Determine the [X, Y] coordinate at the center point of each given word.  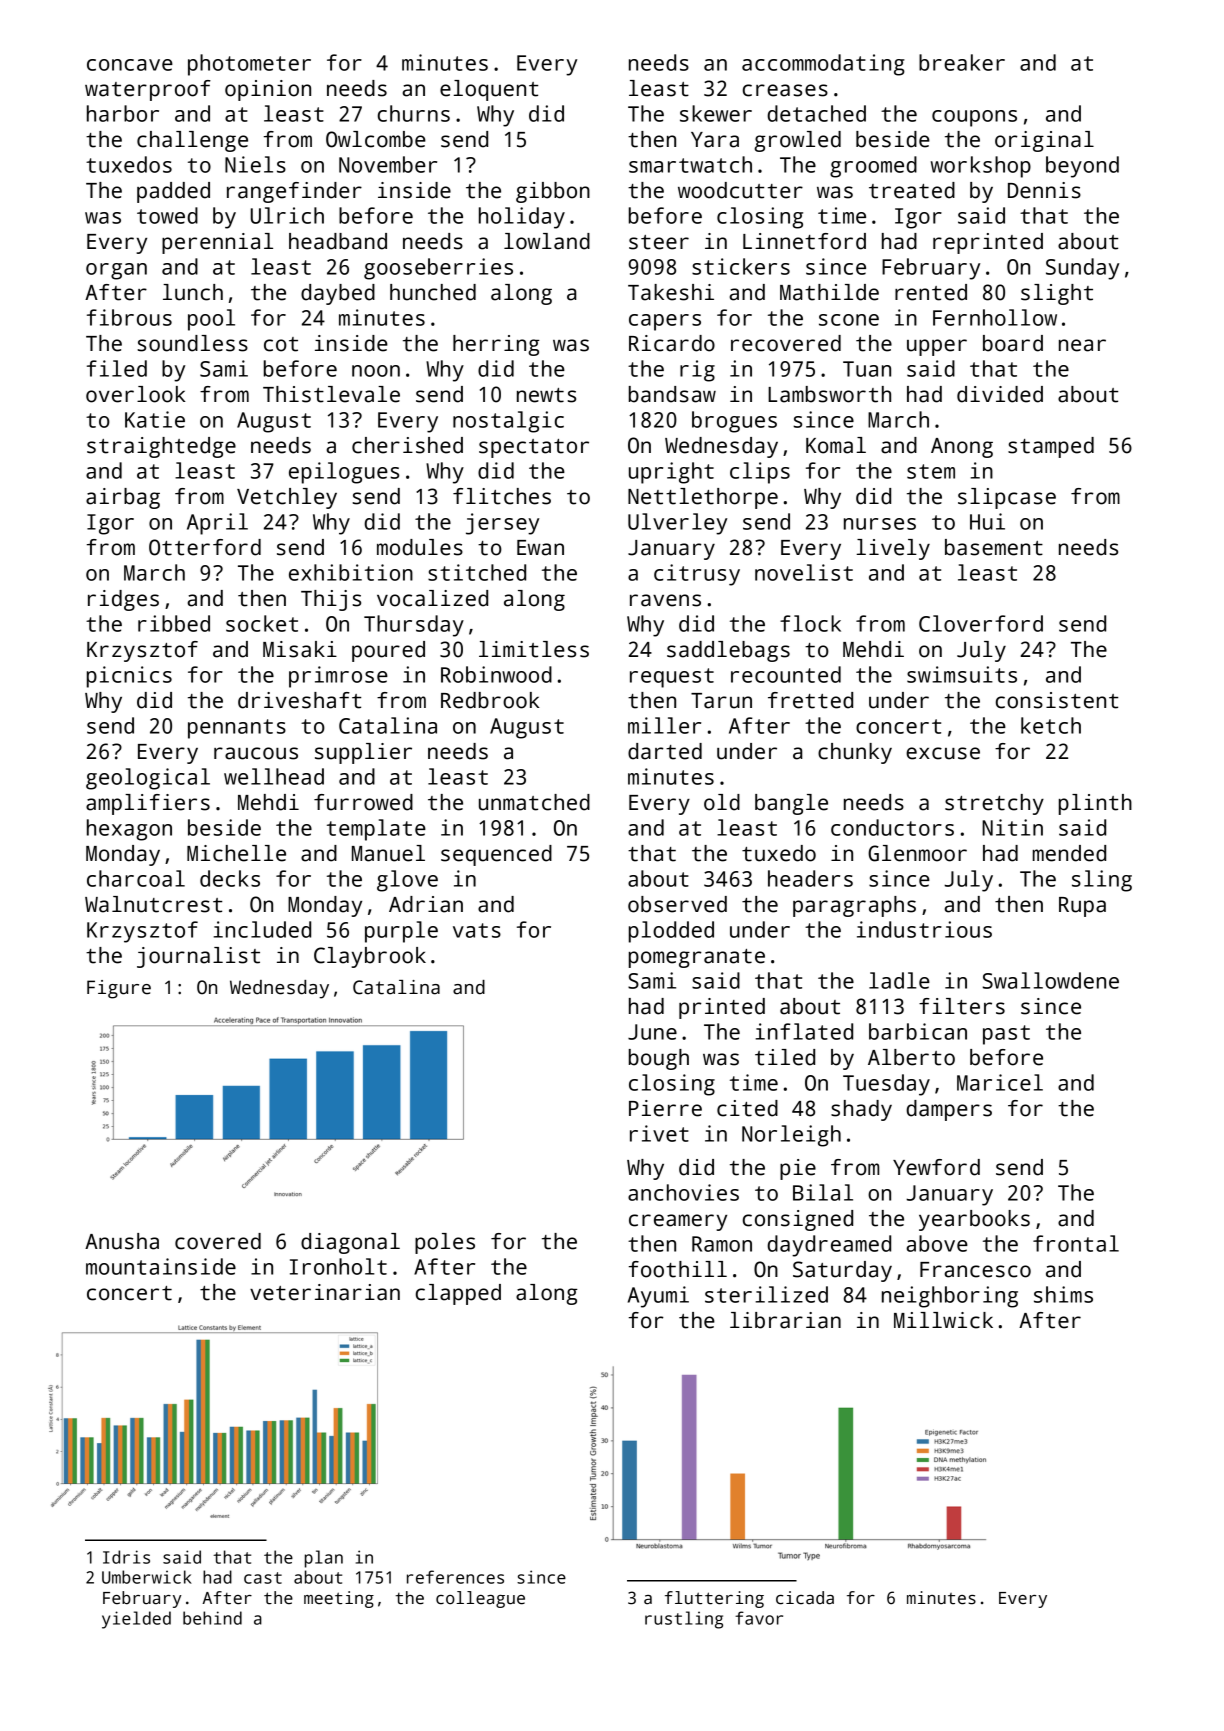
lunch [193, 292]
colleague [480, 1599]
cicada [805, 1598]
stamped [1051, 447]
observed [677, 904]
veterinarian [325, 1292]
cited [747, 1108]
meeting [339, 1599]
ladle [899, 980]
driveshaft [299, 700]
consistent [1057, 700]
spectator [534, 448]
